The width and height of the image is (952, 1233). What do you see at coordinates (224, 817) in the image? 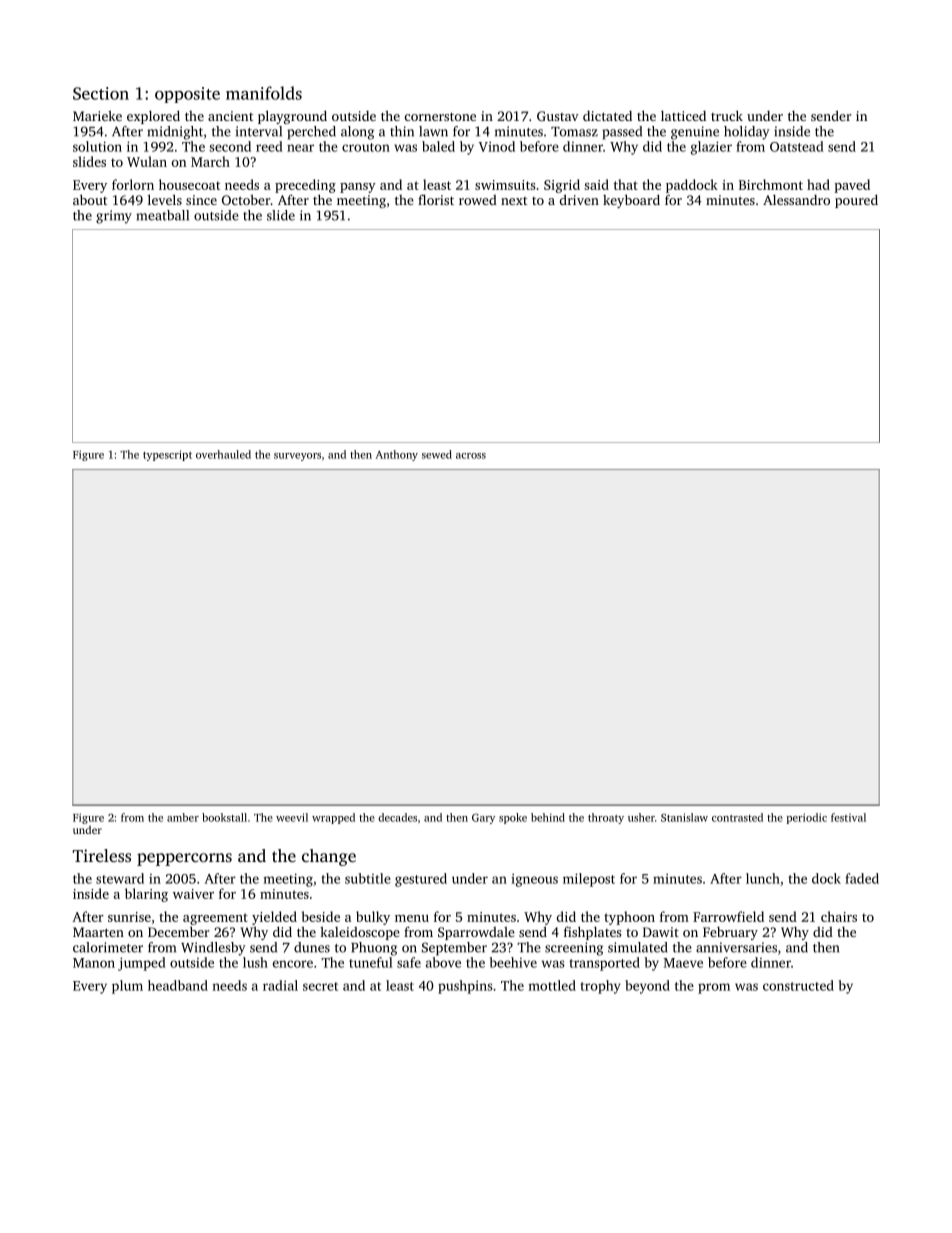
I see `bookstall` at bounding box center [224, 817].
